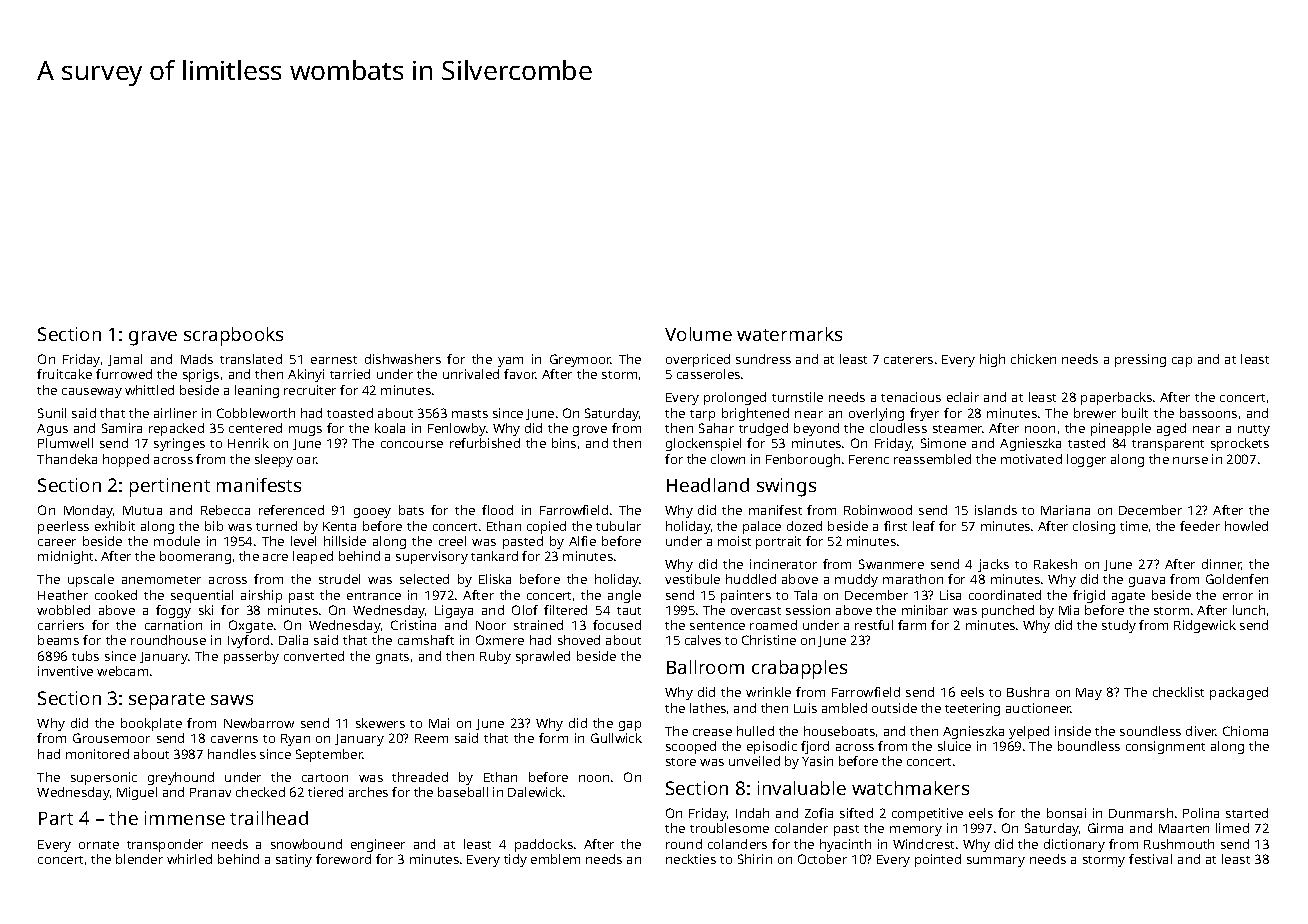 Image resolution: width=1308 pixels, height=924 pixels. Describe the element at coordinates (233, 336) in the document. I see `scrapbooks` at that location.
